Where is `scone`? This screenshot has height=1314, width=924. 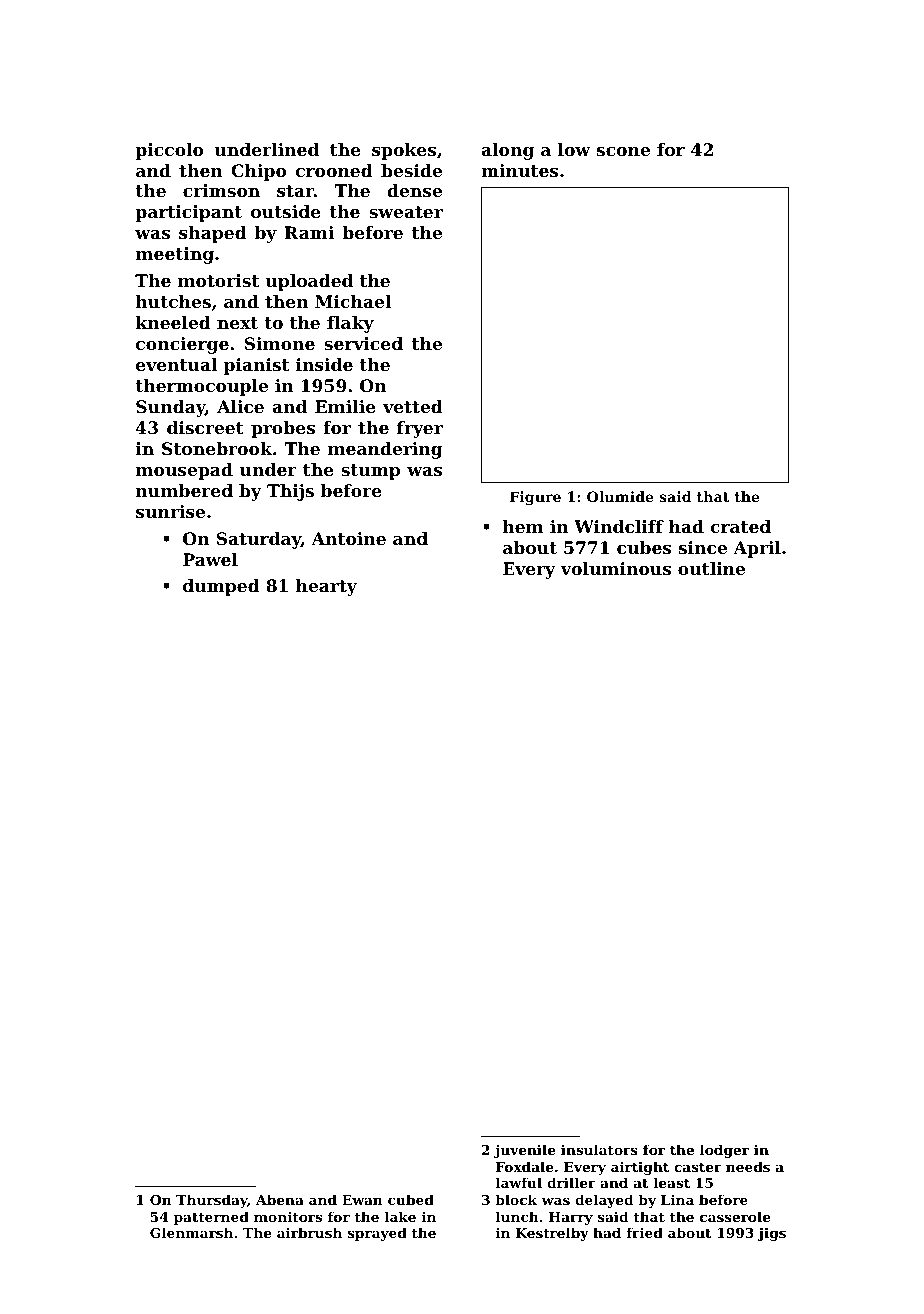 scone is located at coordinates (623, 151).
